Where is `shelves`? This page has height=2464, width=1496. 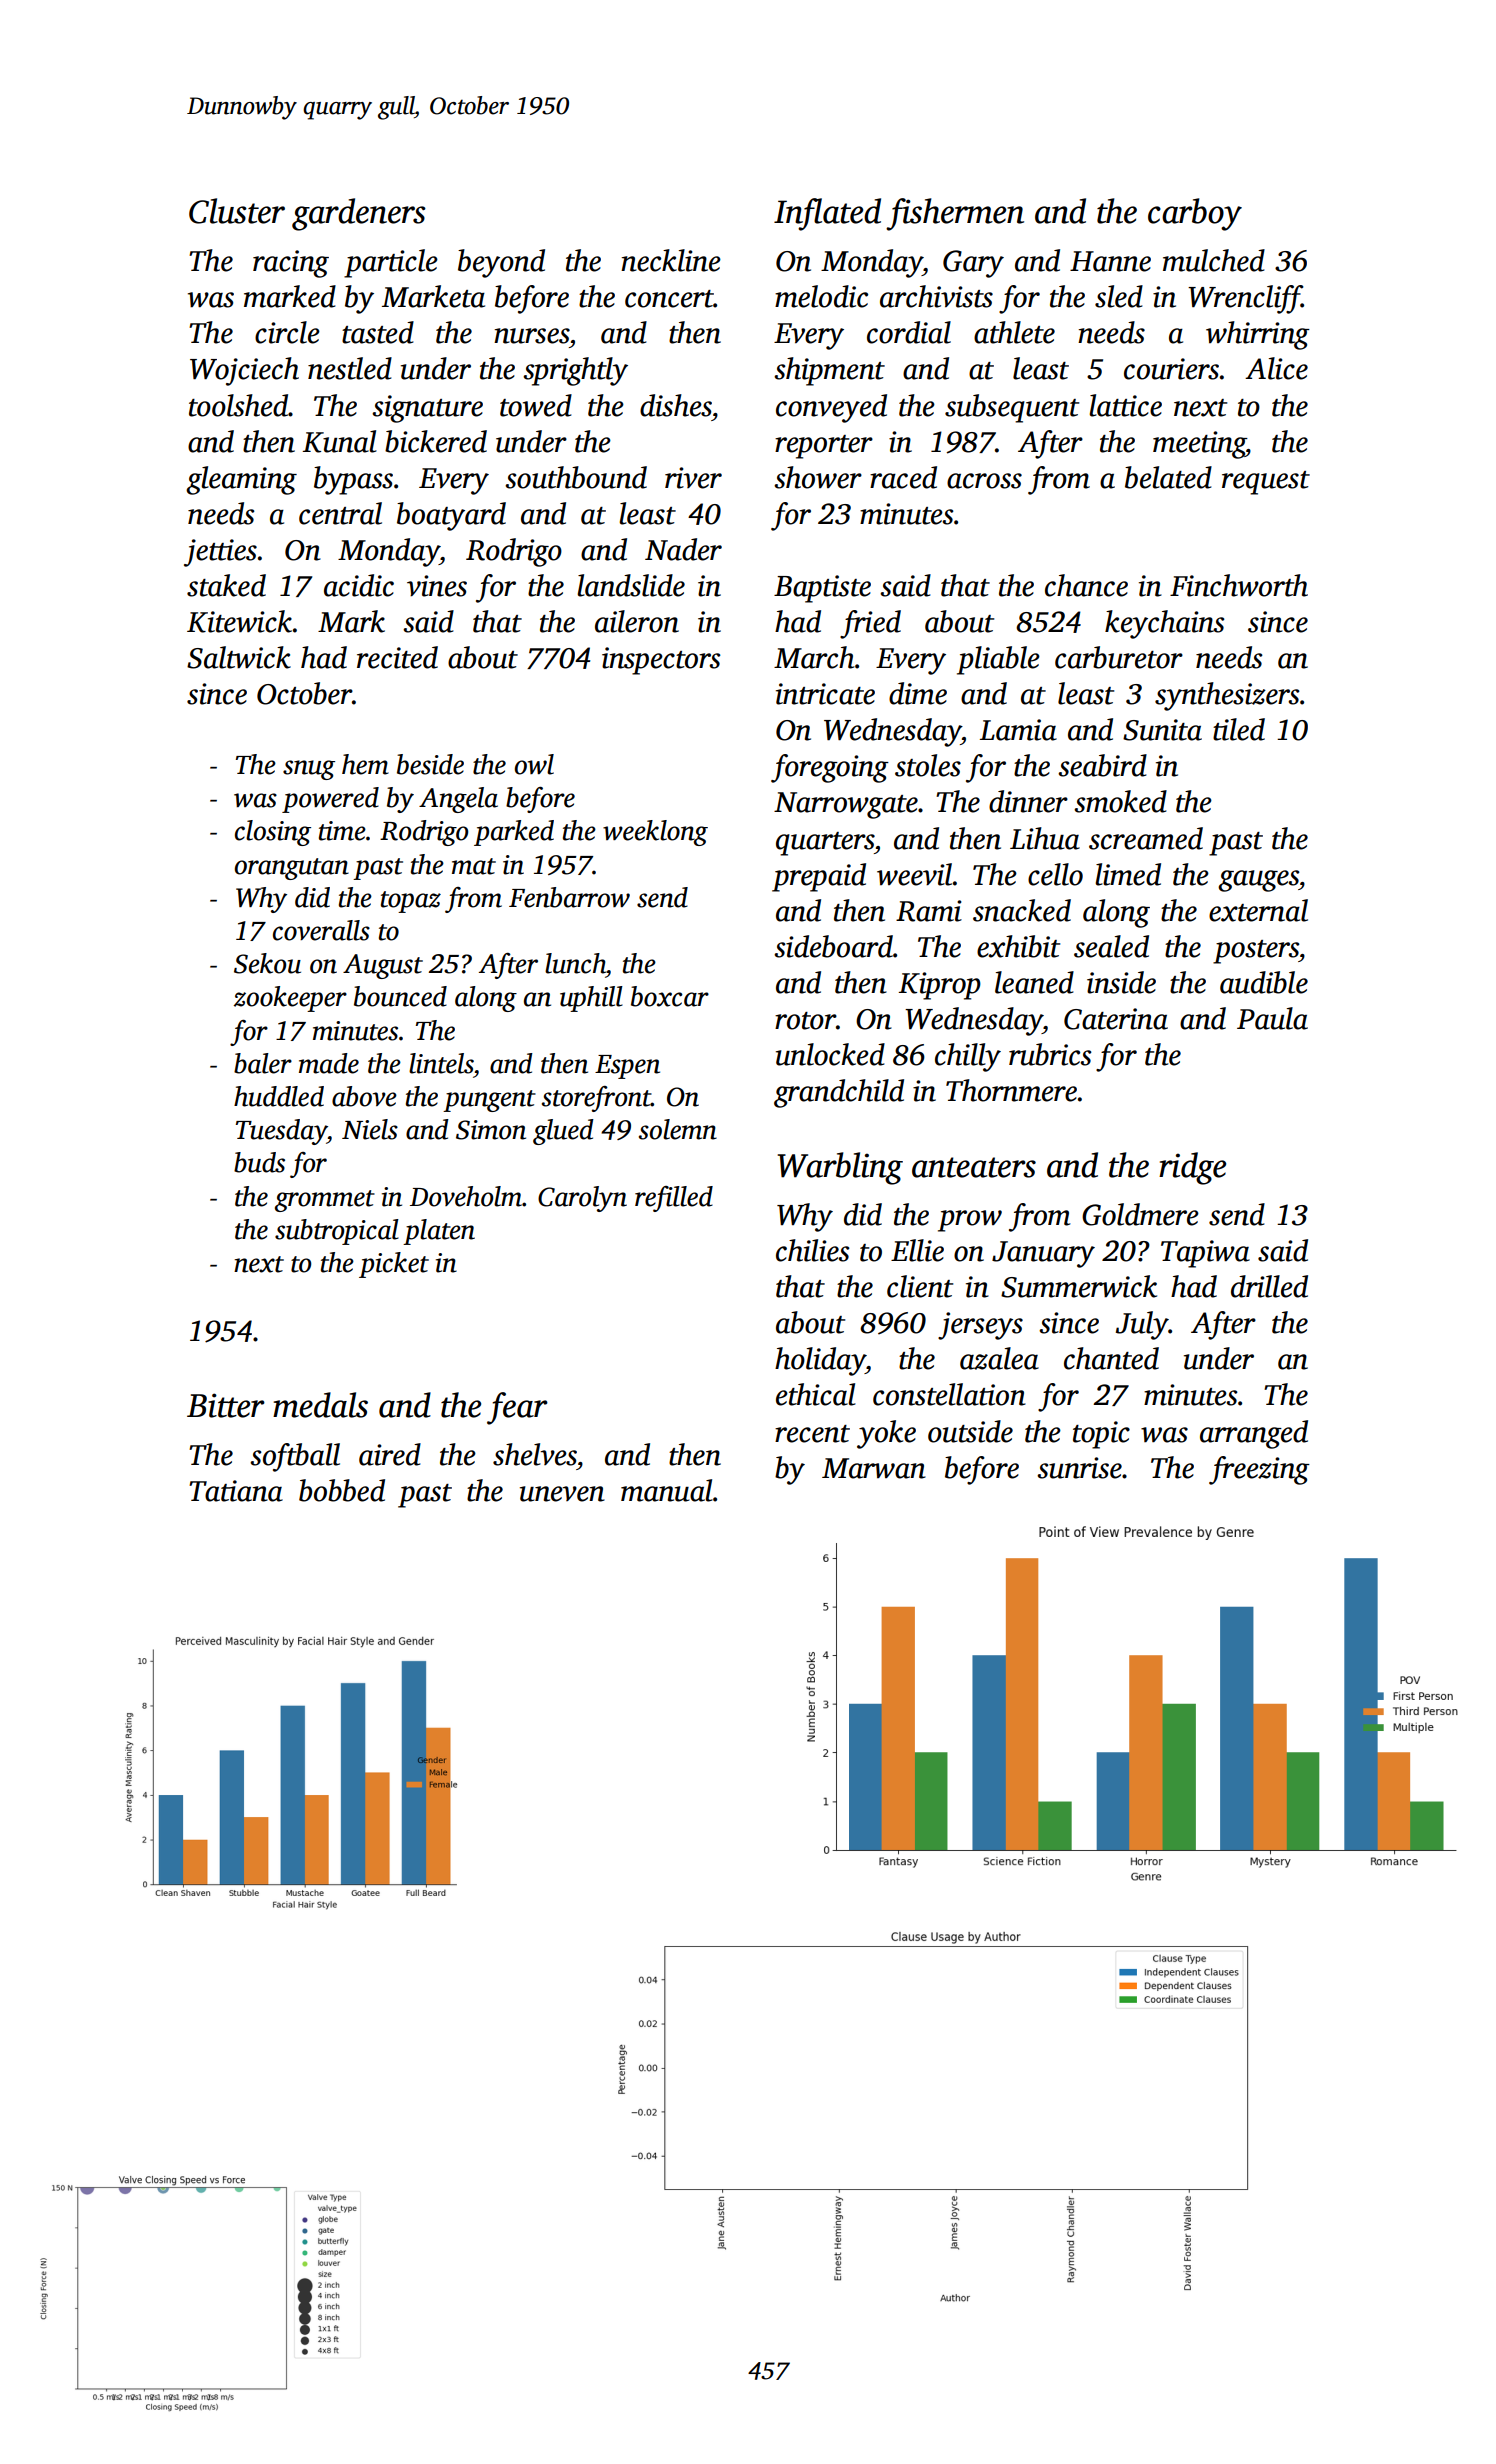 shelves is located at coordinates (535, 1454).
